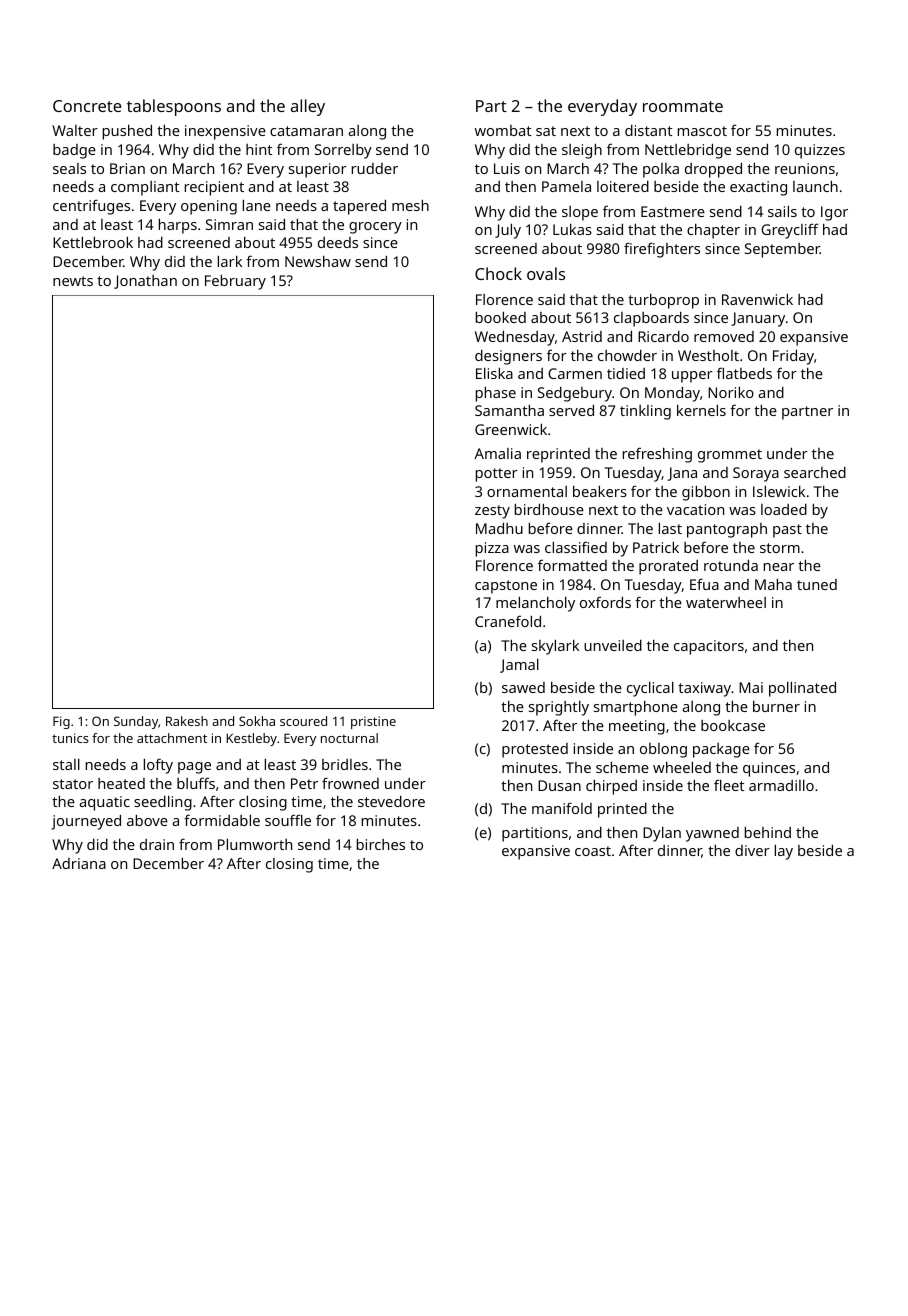 The height and width of the screenshot is (1316, 908). What do you see at coordinates (303, 721) in the screenshot?
I see `scoured` at bounding box center [303, 721].
